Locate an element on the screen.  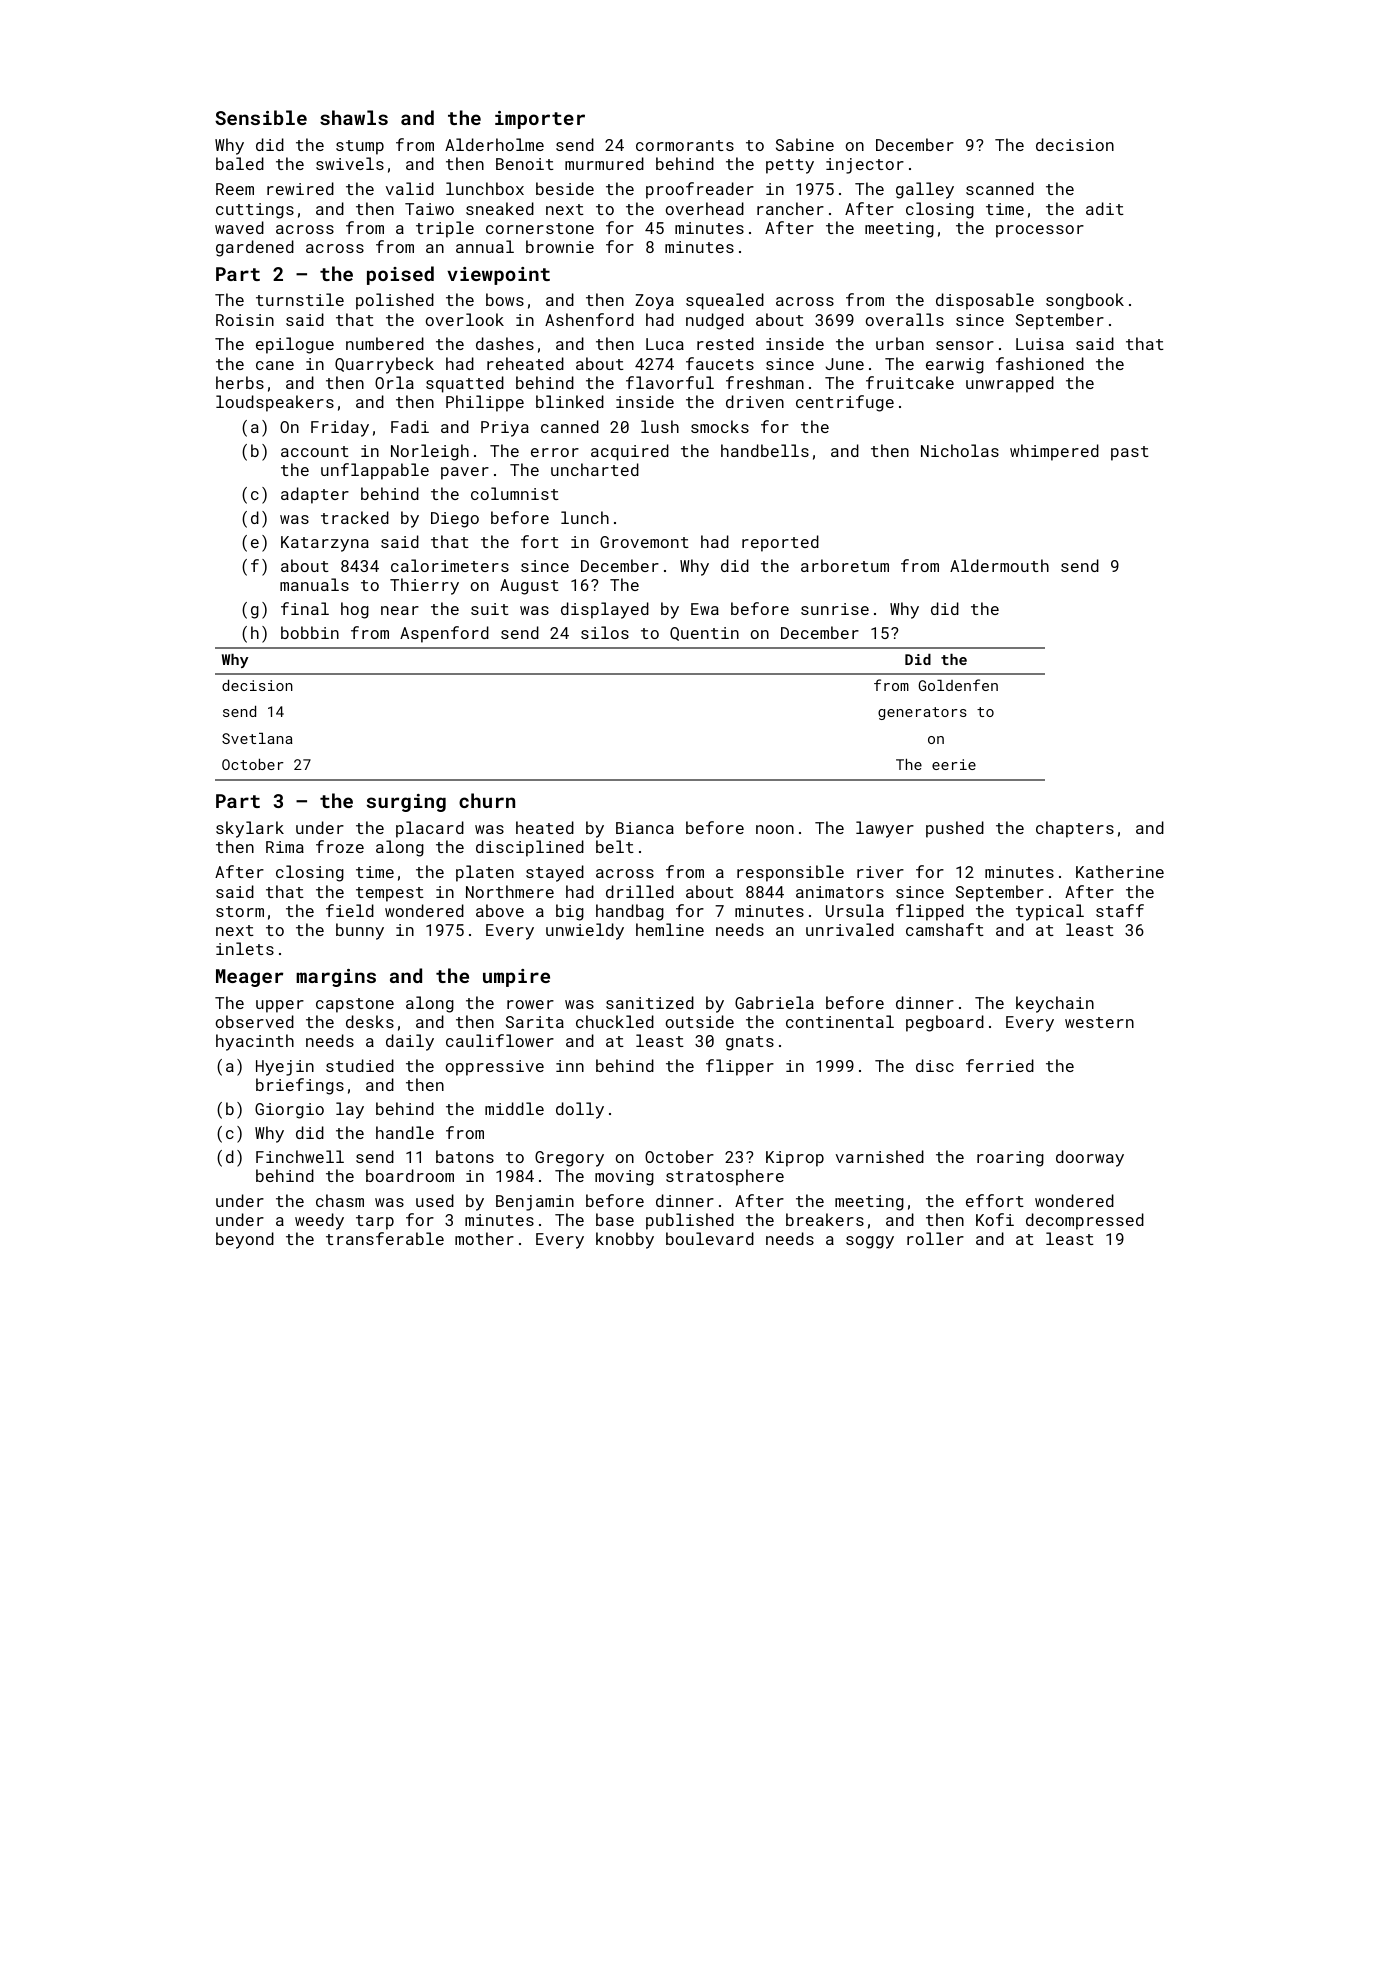
chapters is located at coordinates (1075, 829).
